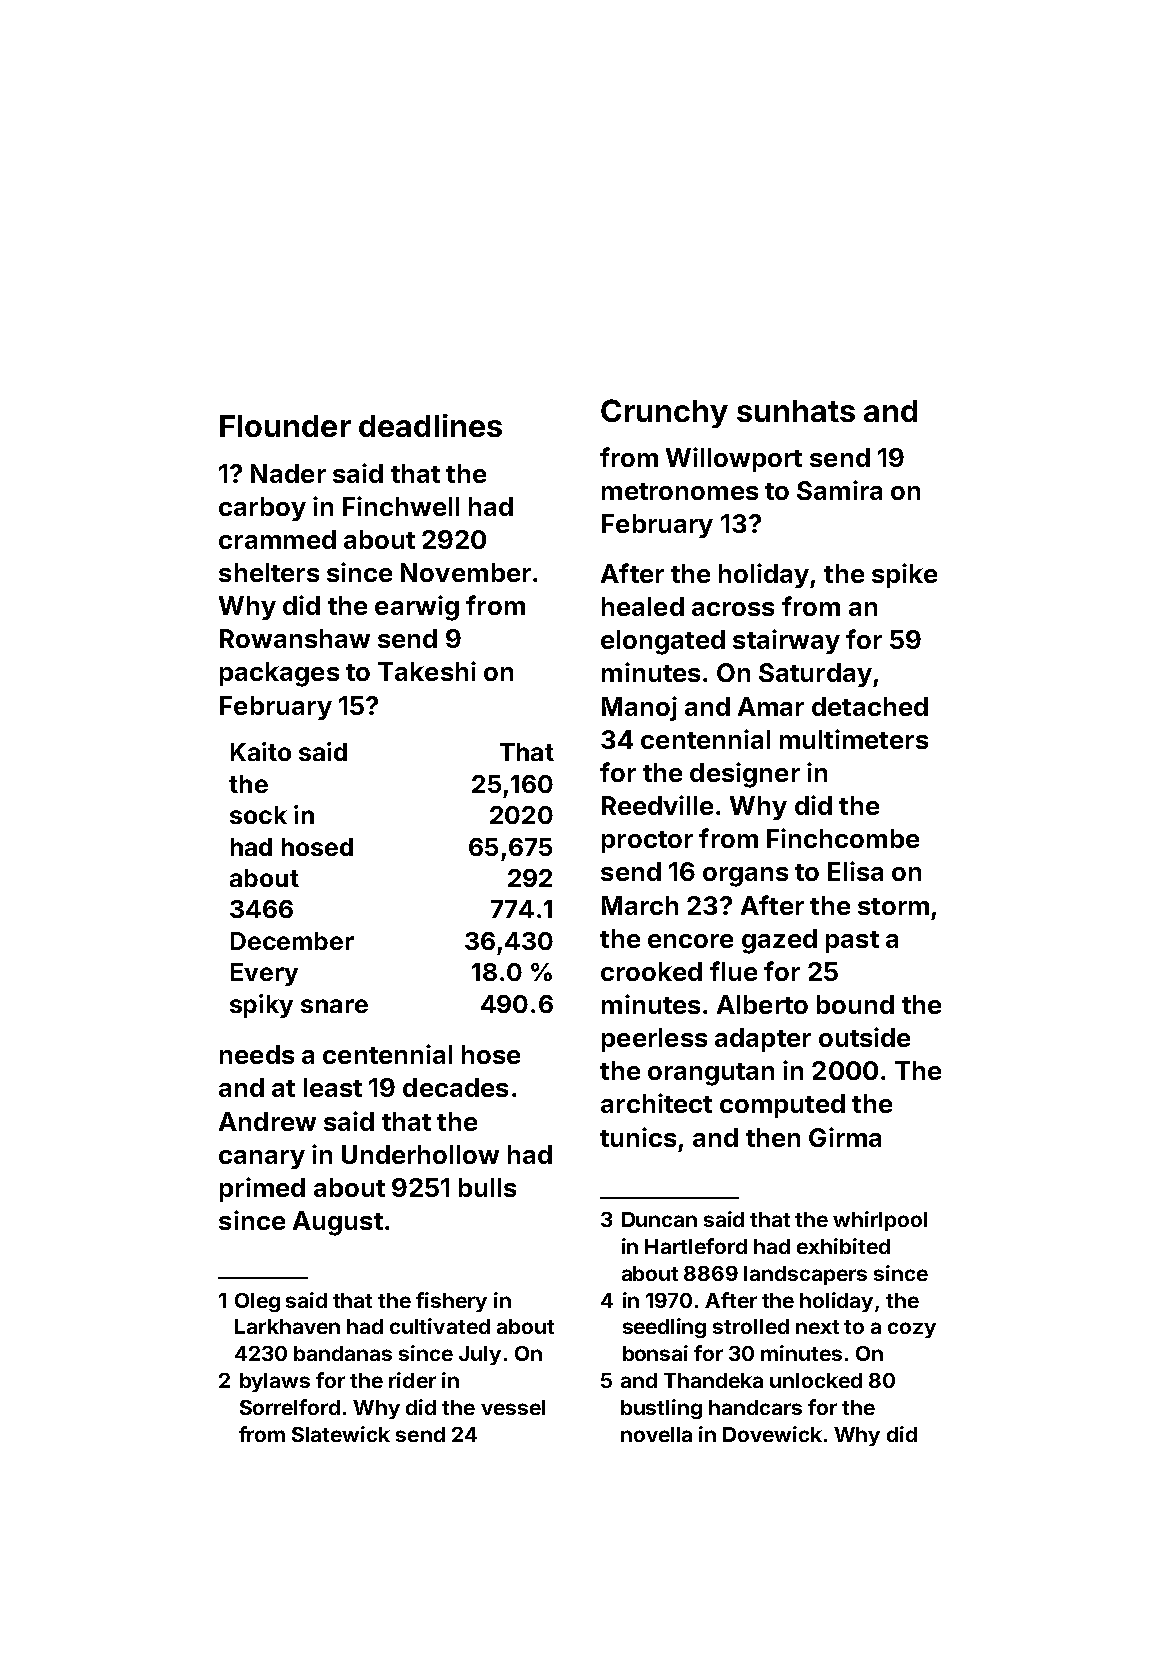 The height and width of the document is (1654, 1165). What do you see at coordinates (796, 411) in the document?
I see `sunhats` at bounding box center [796, 411].
